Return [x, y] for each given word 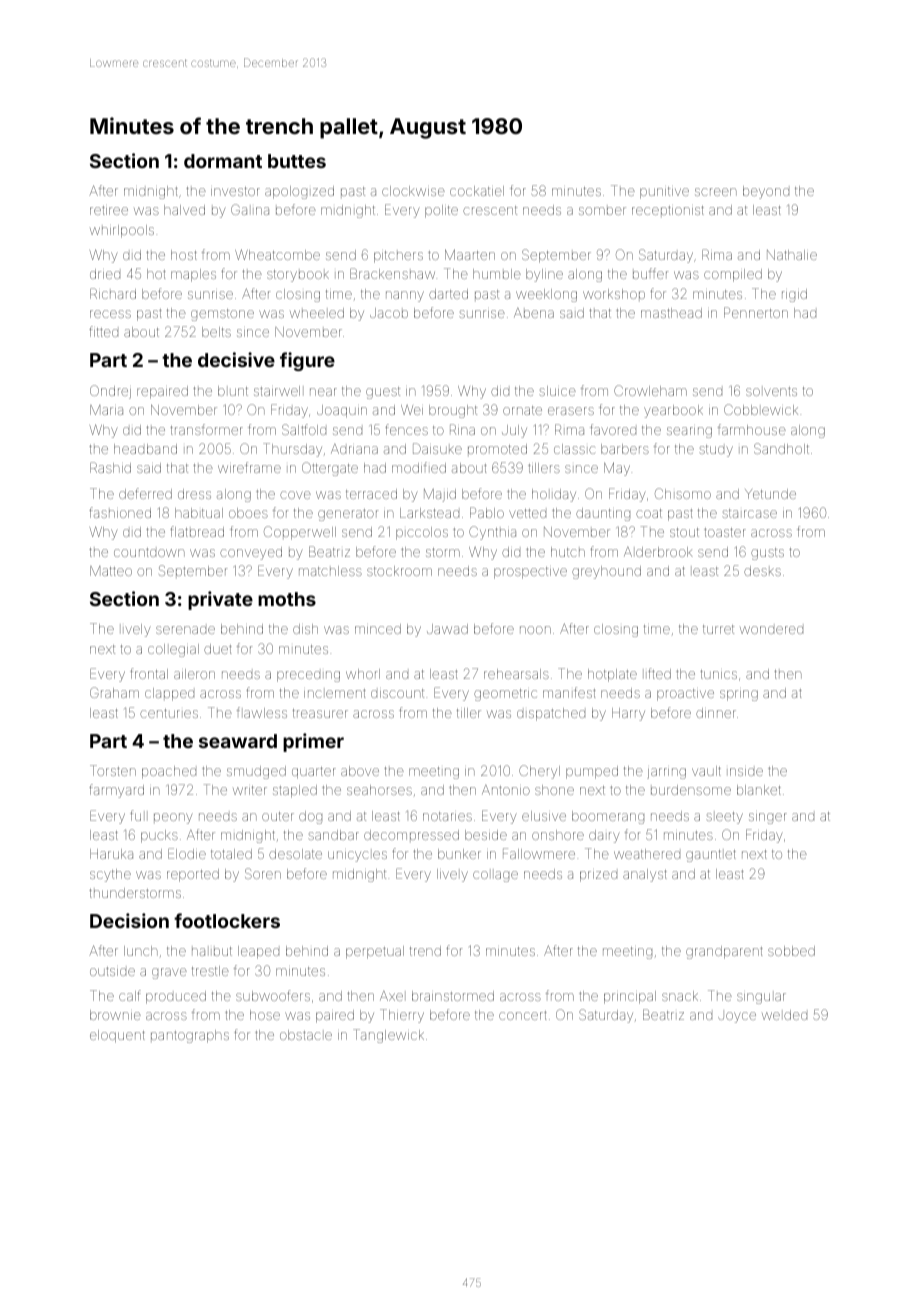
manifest [569, 692]
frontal [149, 673]
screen [716, 192]
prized [598, 876]
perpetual [375, 952]
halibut [212, 951]
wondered [771, 630]
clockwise [413, 191]
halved [184, 210]
